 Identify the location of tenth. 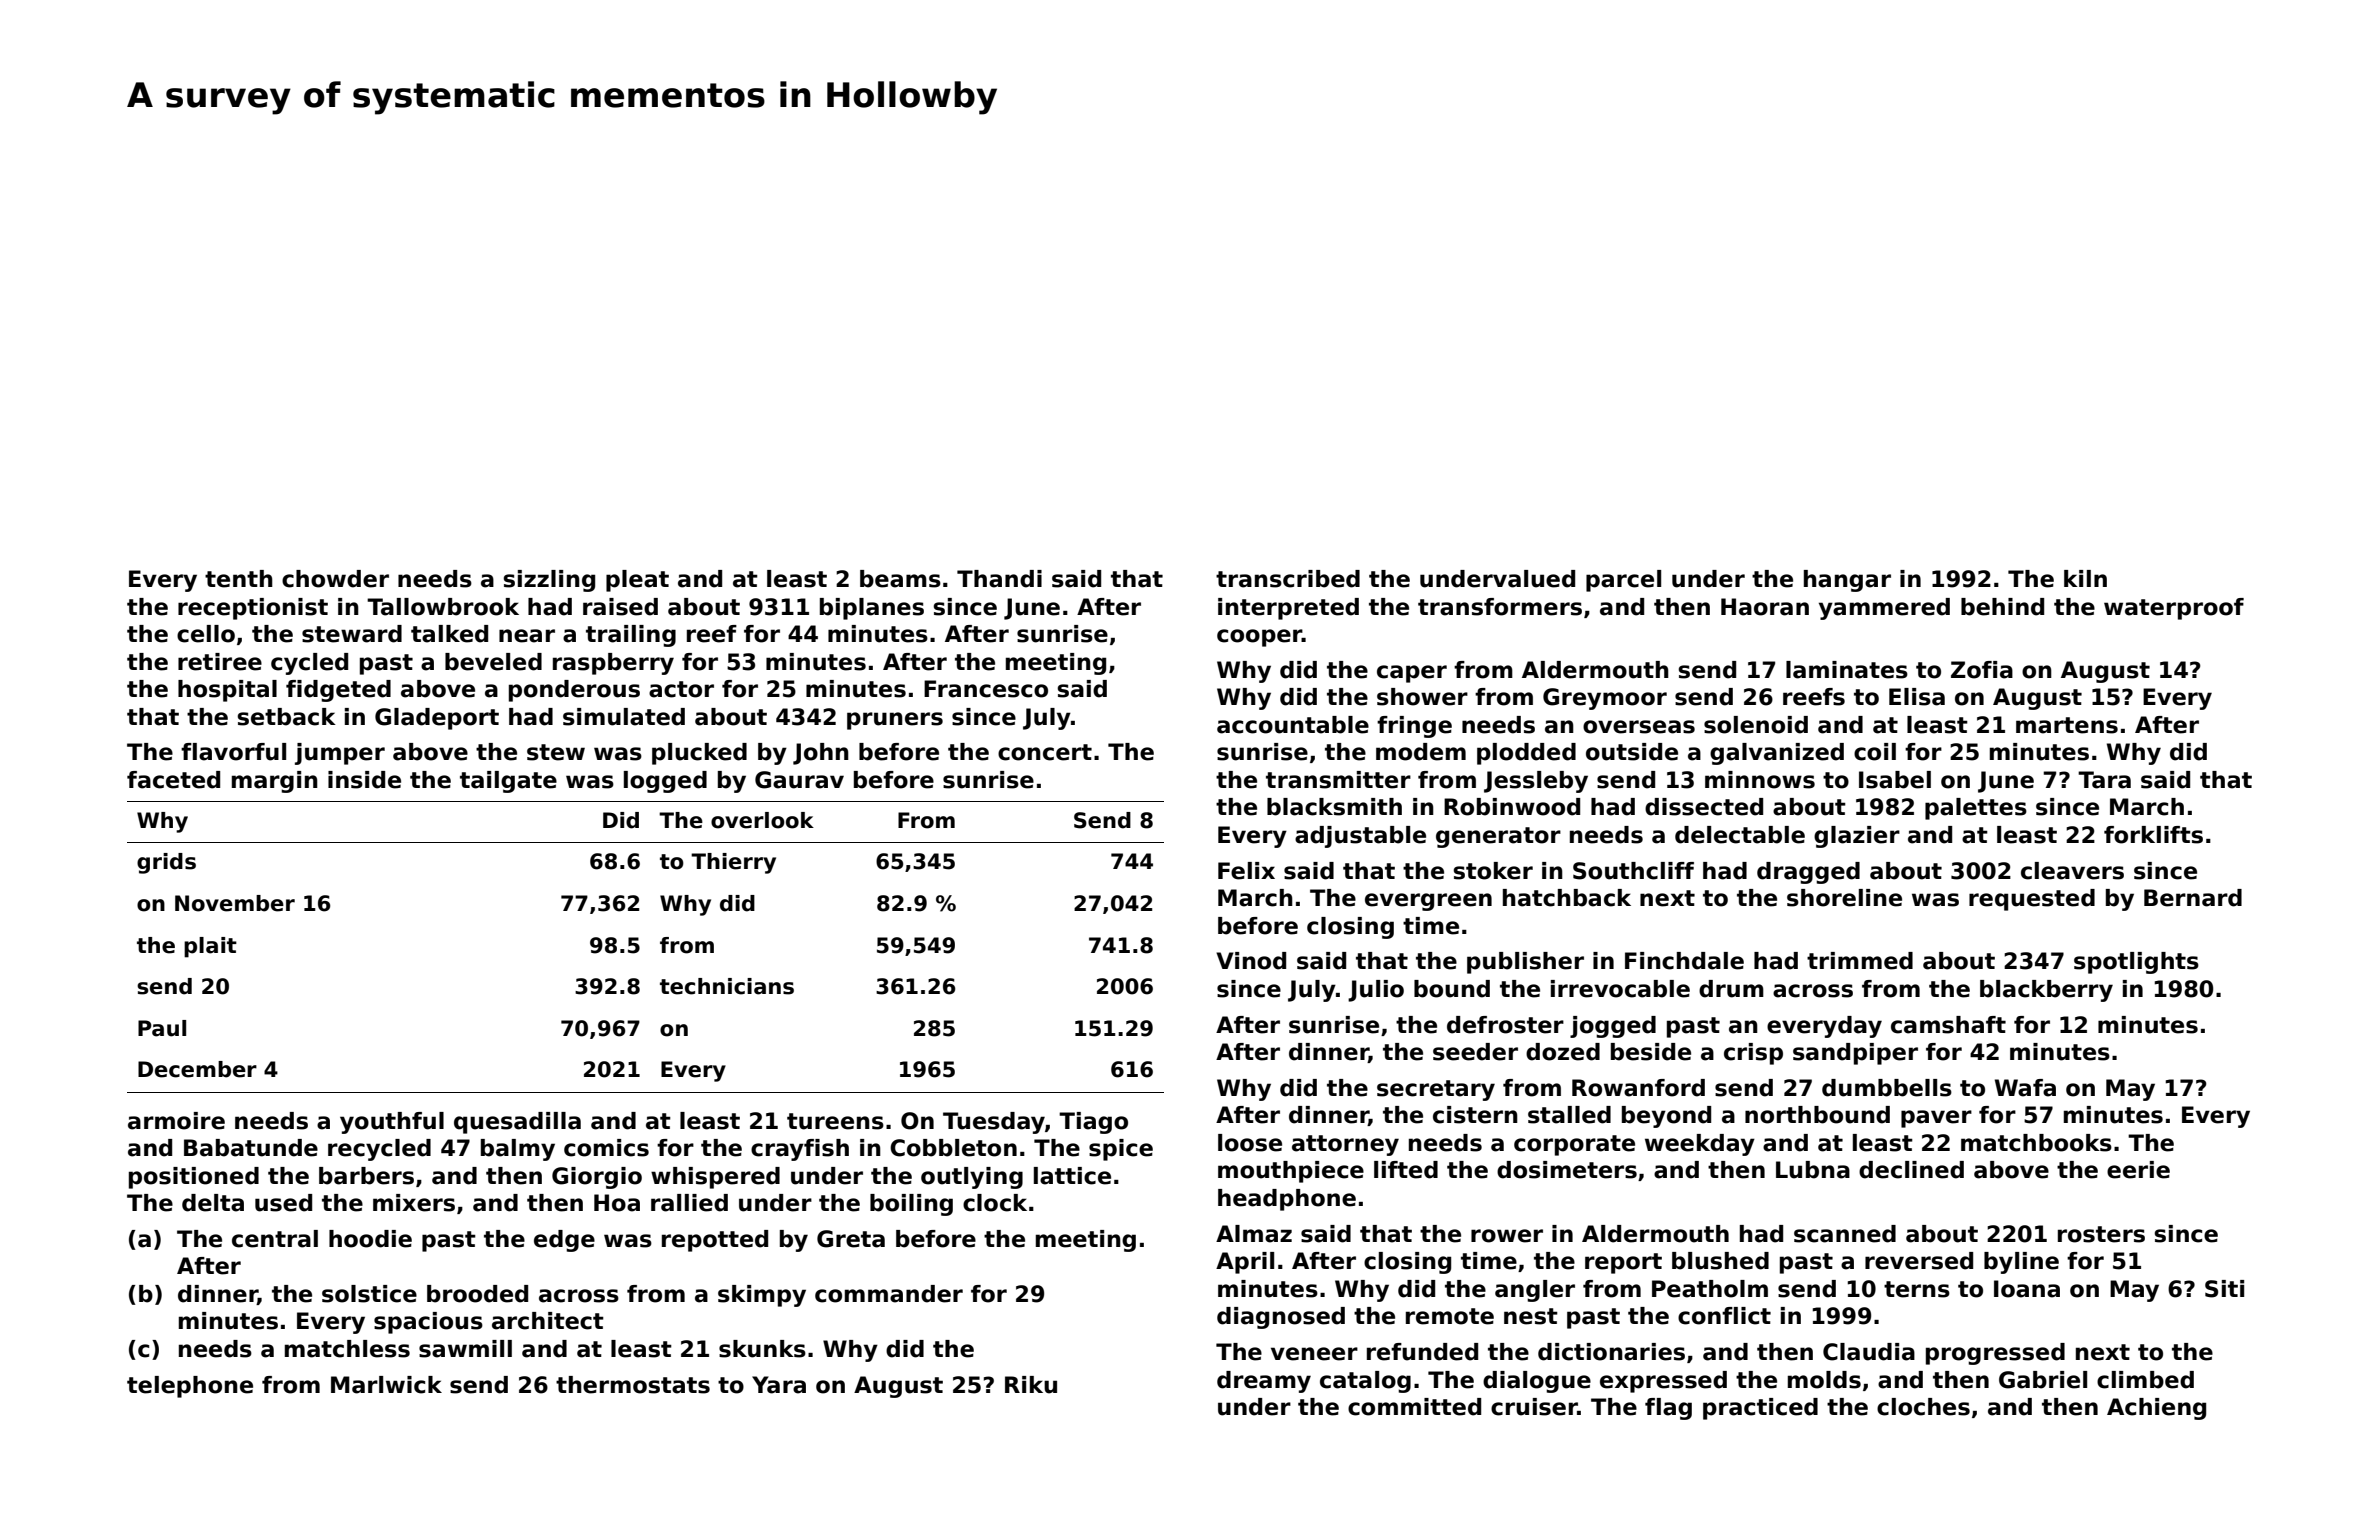
(239, 579).
